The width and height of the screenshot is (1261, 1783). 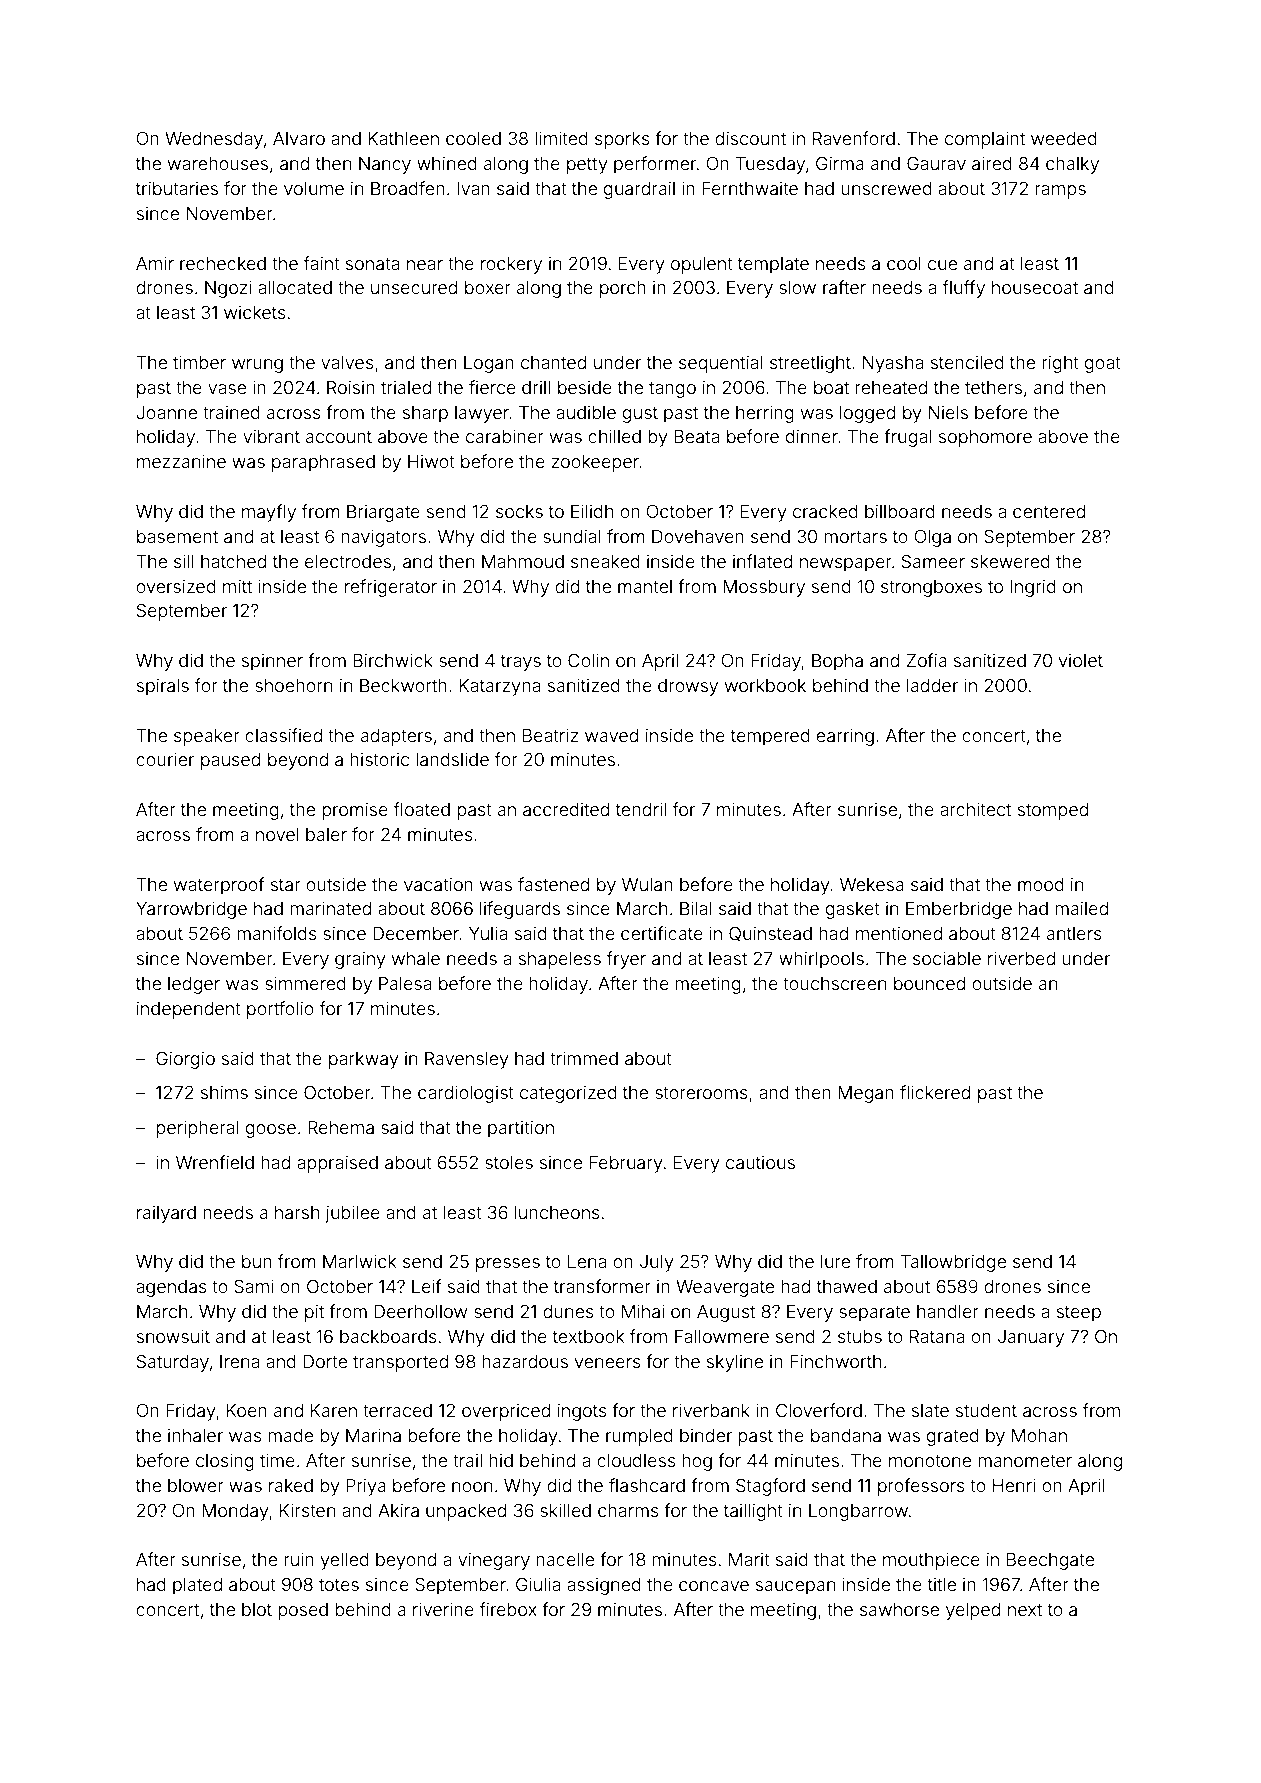 What do you see at coordinates (750, 138) in the screenshot?
I see `discount` at bounding box center [750, 138].
